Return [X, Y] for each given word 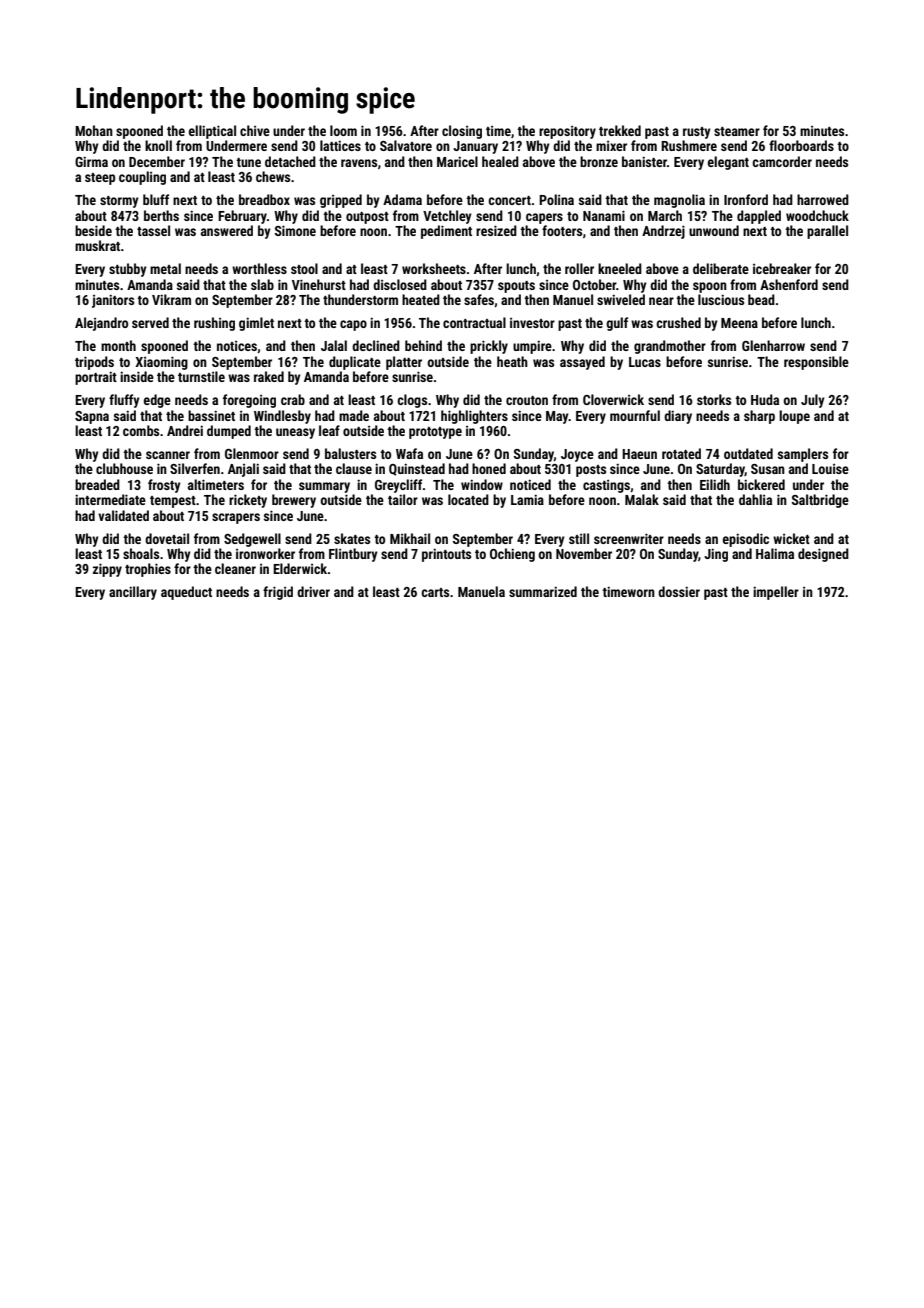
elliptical [212, 132]
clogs [412, 401]
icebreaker [782, 268]
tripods [94, 363]
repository [567, 132]
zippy [107, 570]
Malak [642, 499]
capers [544, 218]
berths [161, 215]
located [468, 499]
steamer [737, 131]
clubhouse [124, 468]
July [813, 401]
